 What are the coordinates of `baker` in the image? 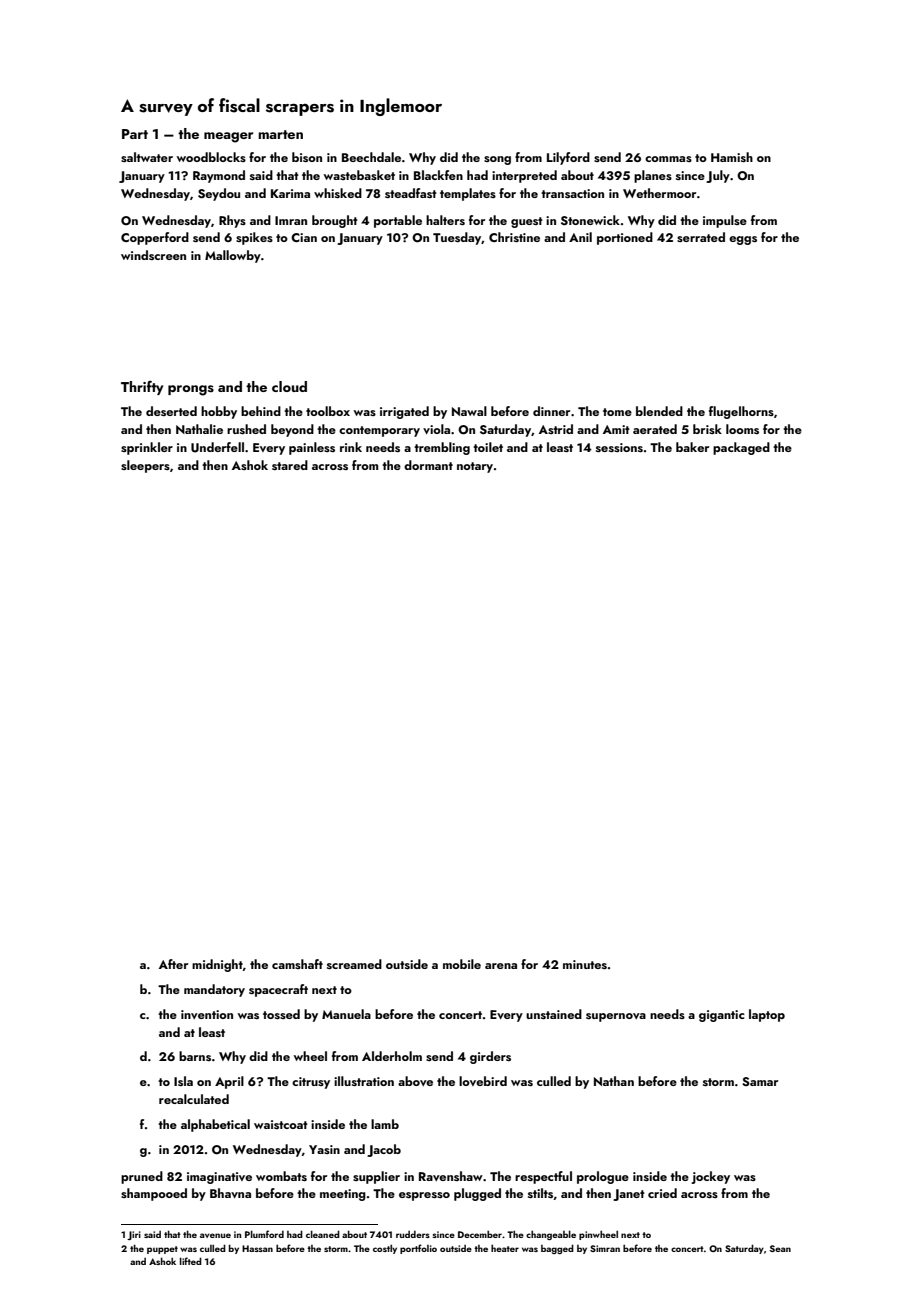 It's located at (692, 447).
